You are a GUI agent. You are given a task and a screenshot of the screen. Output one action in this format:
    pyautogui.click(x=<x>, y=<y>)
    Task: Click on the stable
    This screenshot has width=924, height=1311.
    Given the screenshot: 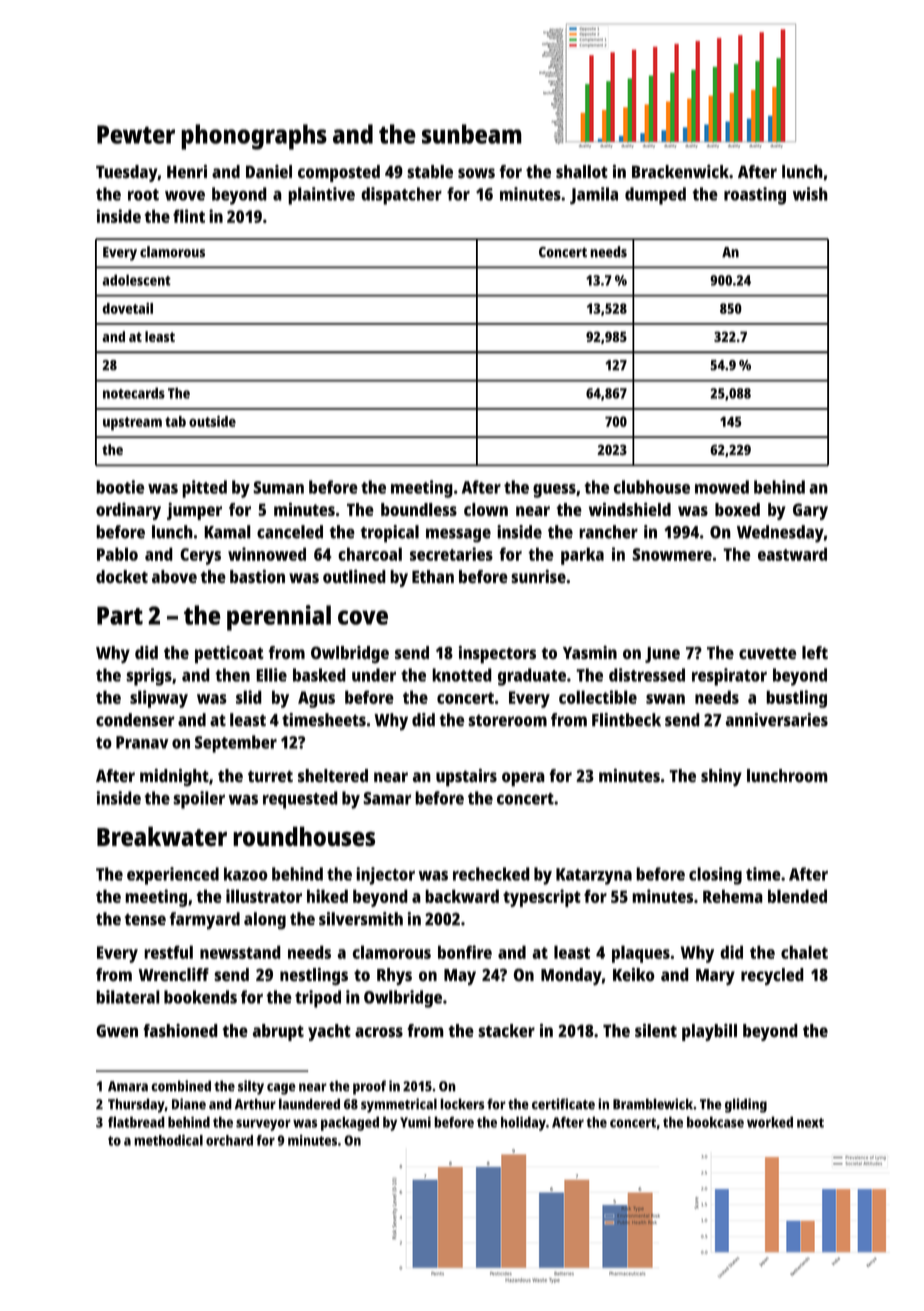 What is the action you would take?
    pyautogui.click(x=430, y=172)
